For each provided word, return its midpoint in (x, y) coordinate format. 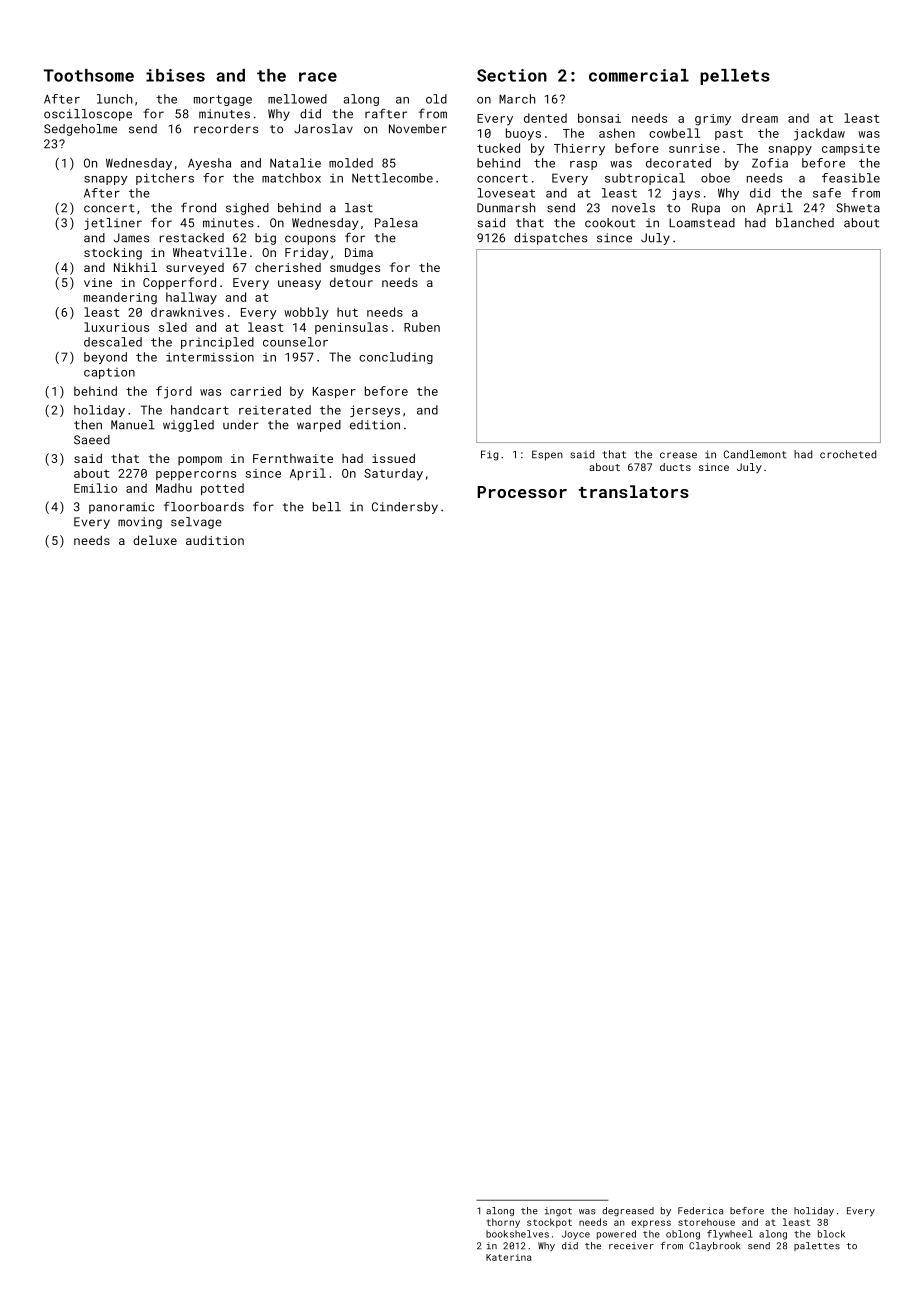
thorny (503, 1223)
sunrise (694, 148)
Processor (522, 492)
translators (634, 491)
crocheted (848, 454)
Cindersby (405, 508)
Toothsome (88, 75)
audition (215, 540)
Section (512, 75)
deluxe (155, 540)
